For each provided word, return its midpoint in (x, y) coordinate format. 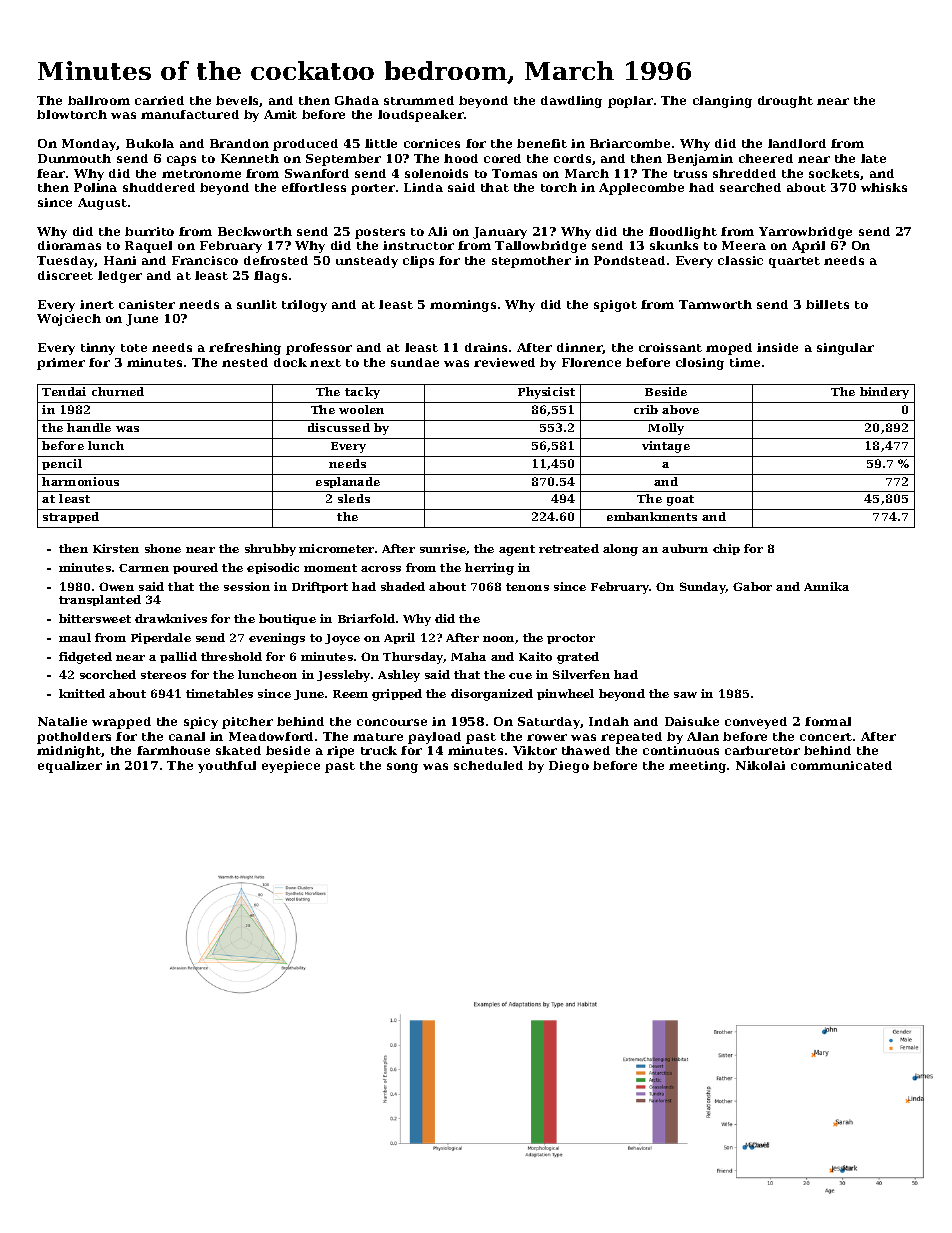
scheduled (488, 765)
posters (380, 233)
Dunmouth (74, 158)
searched (750, 187)
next (325, 363)
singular (845, 349)
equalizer (70, 767)
